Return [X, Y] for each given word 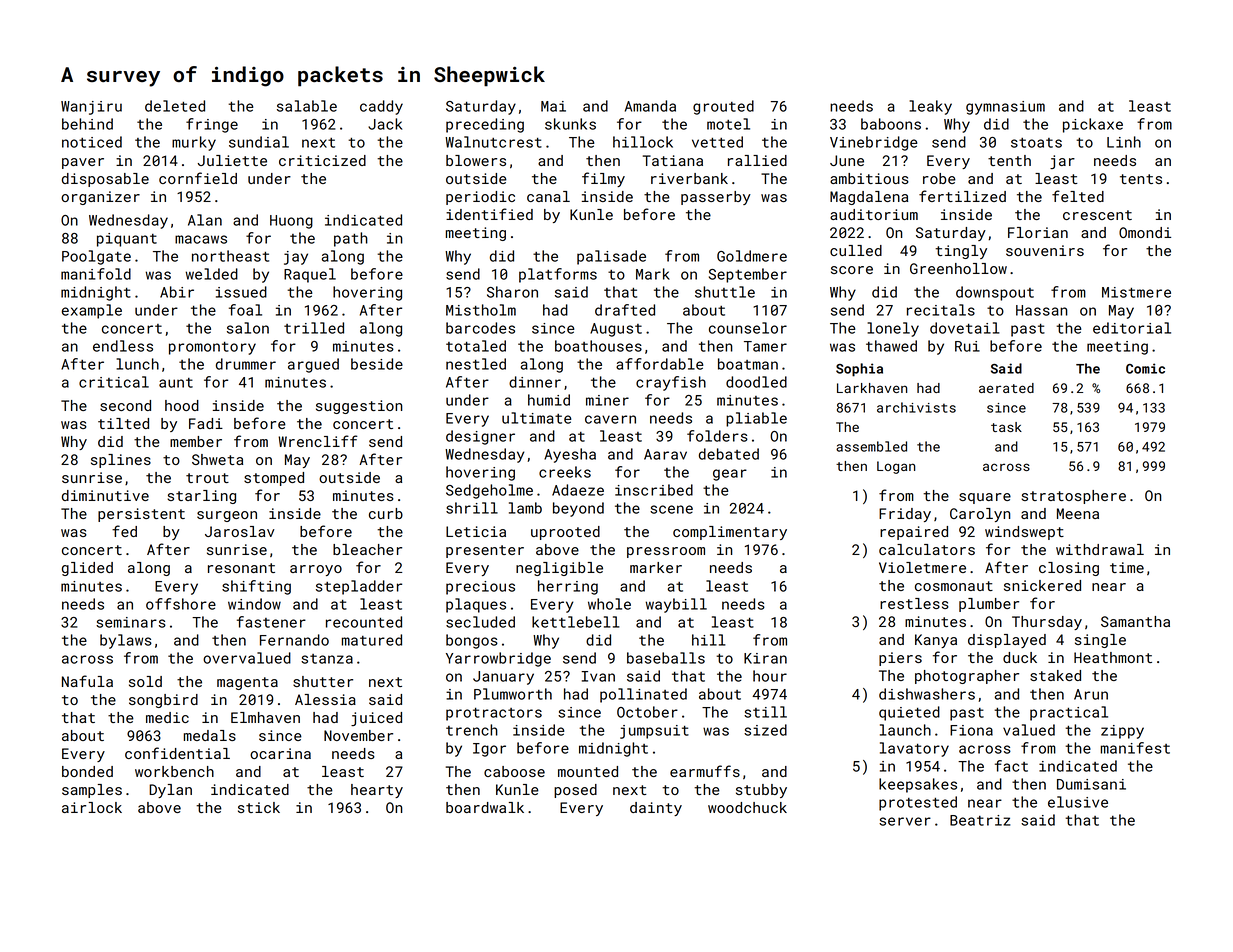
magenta [247, 683]
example [92, 311]
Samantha [1135, 621]
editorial [1132, 328]
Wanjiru [91, 108]
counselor [748, 328]
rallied [757, 160]
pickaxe [1093, 125]
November [358, 735]
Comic [1145, 368]
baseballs [666, 658]
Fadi [206, 423]
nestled [476, 364]
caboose [514, 771]
